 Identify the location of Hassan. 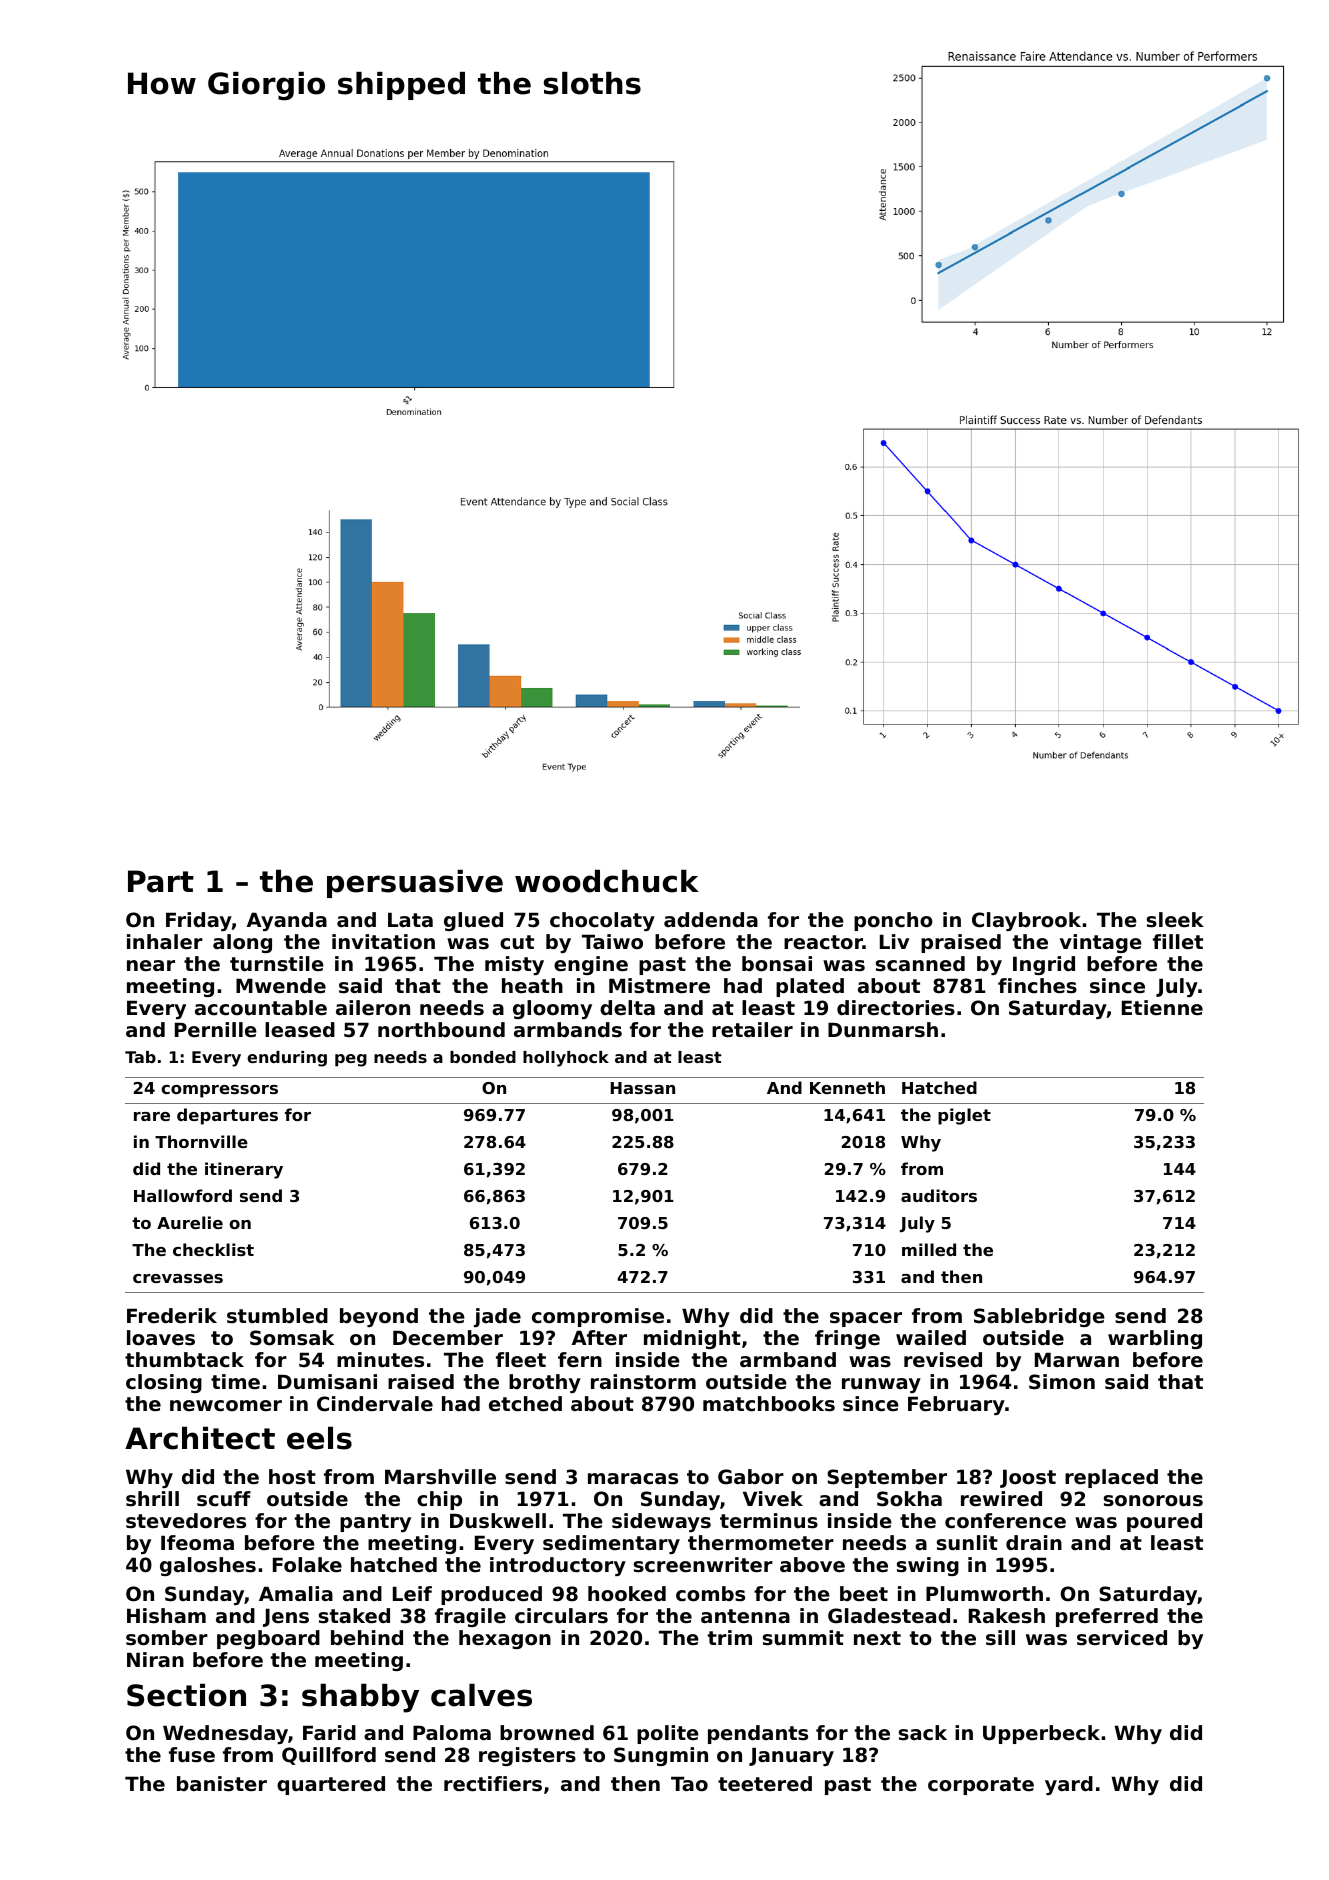
(642, 1088).
